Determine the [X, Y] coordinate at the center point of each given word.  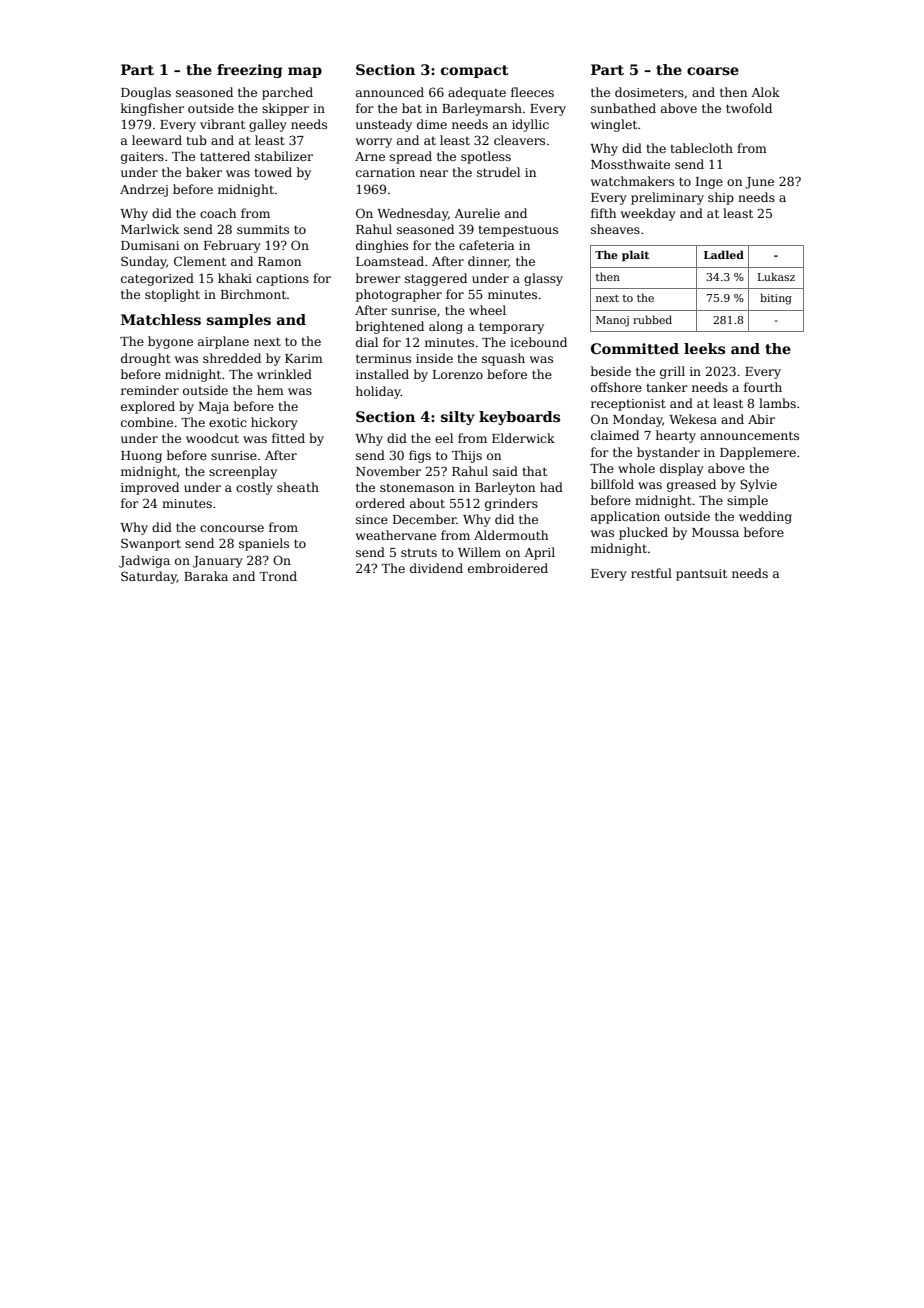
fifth [603, 213]
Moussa [715, 532]
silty [458, 418]
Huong [141, 457]
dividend [436, 568]
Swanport [151, 544]
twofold [749, 108]
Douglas [146, 93]
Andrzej [144, 190]
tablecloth [701, 148]
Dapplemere [758, 453]
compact [474, 71]
